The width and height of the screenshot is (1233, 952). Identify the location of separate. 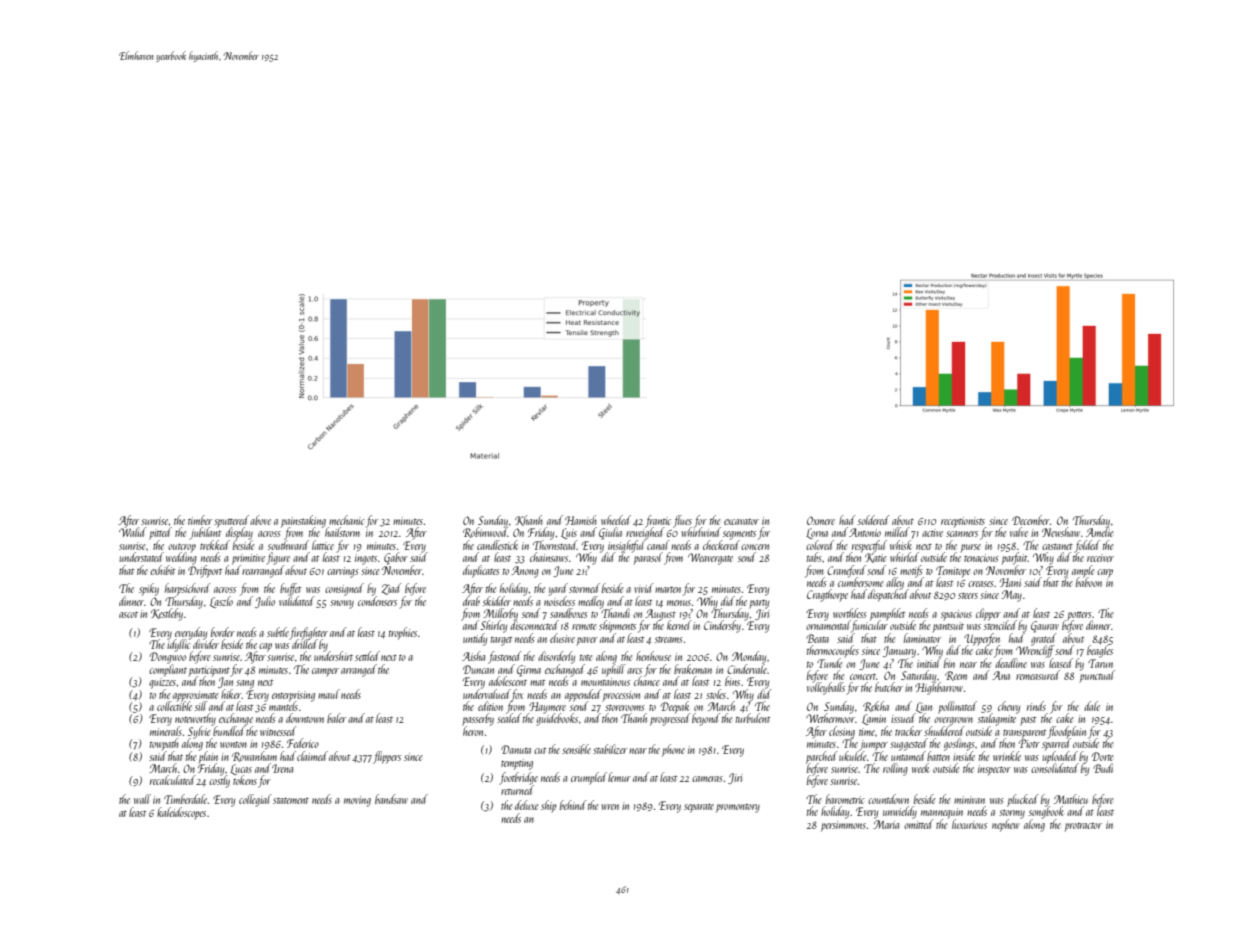
(699, 808).
